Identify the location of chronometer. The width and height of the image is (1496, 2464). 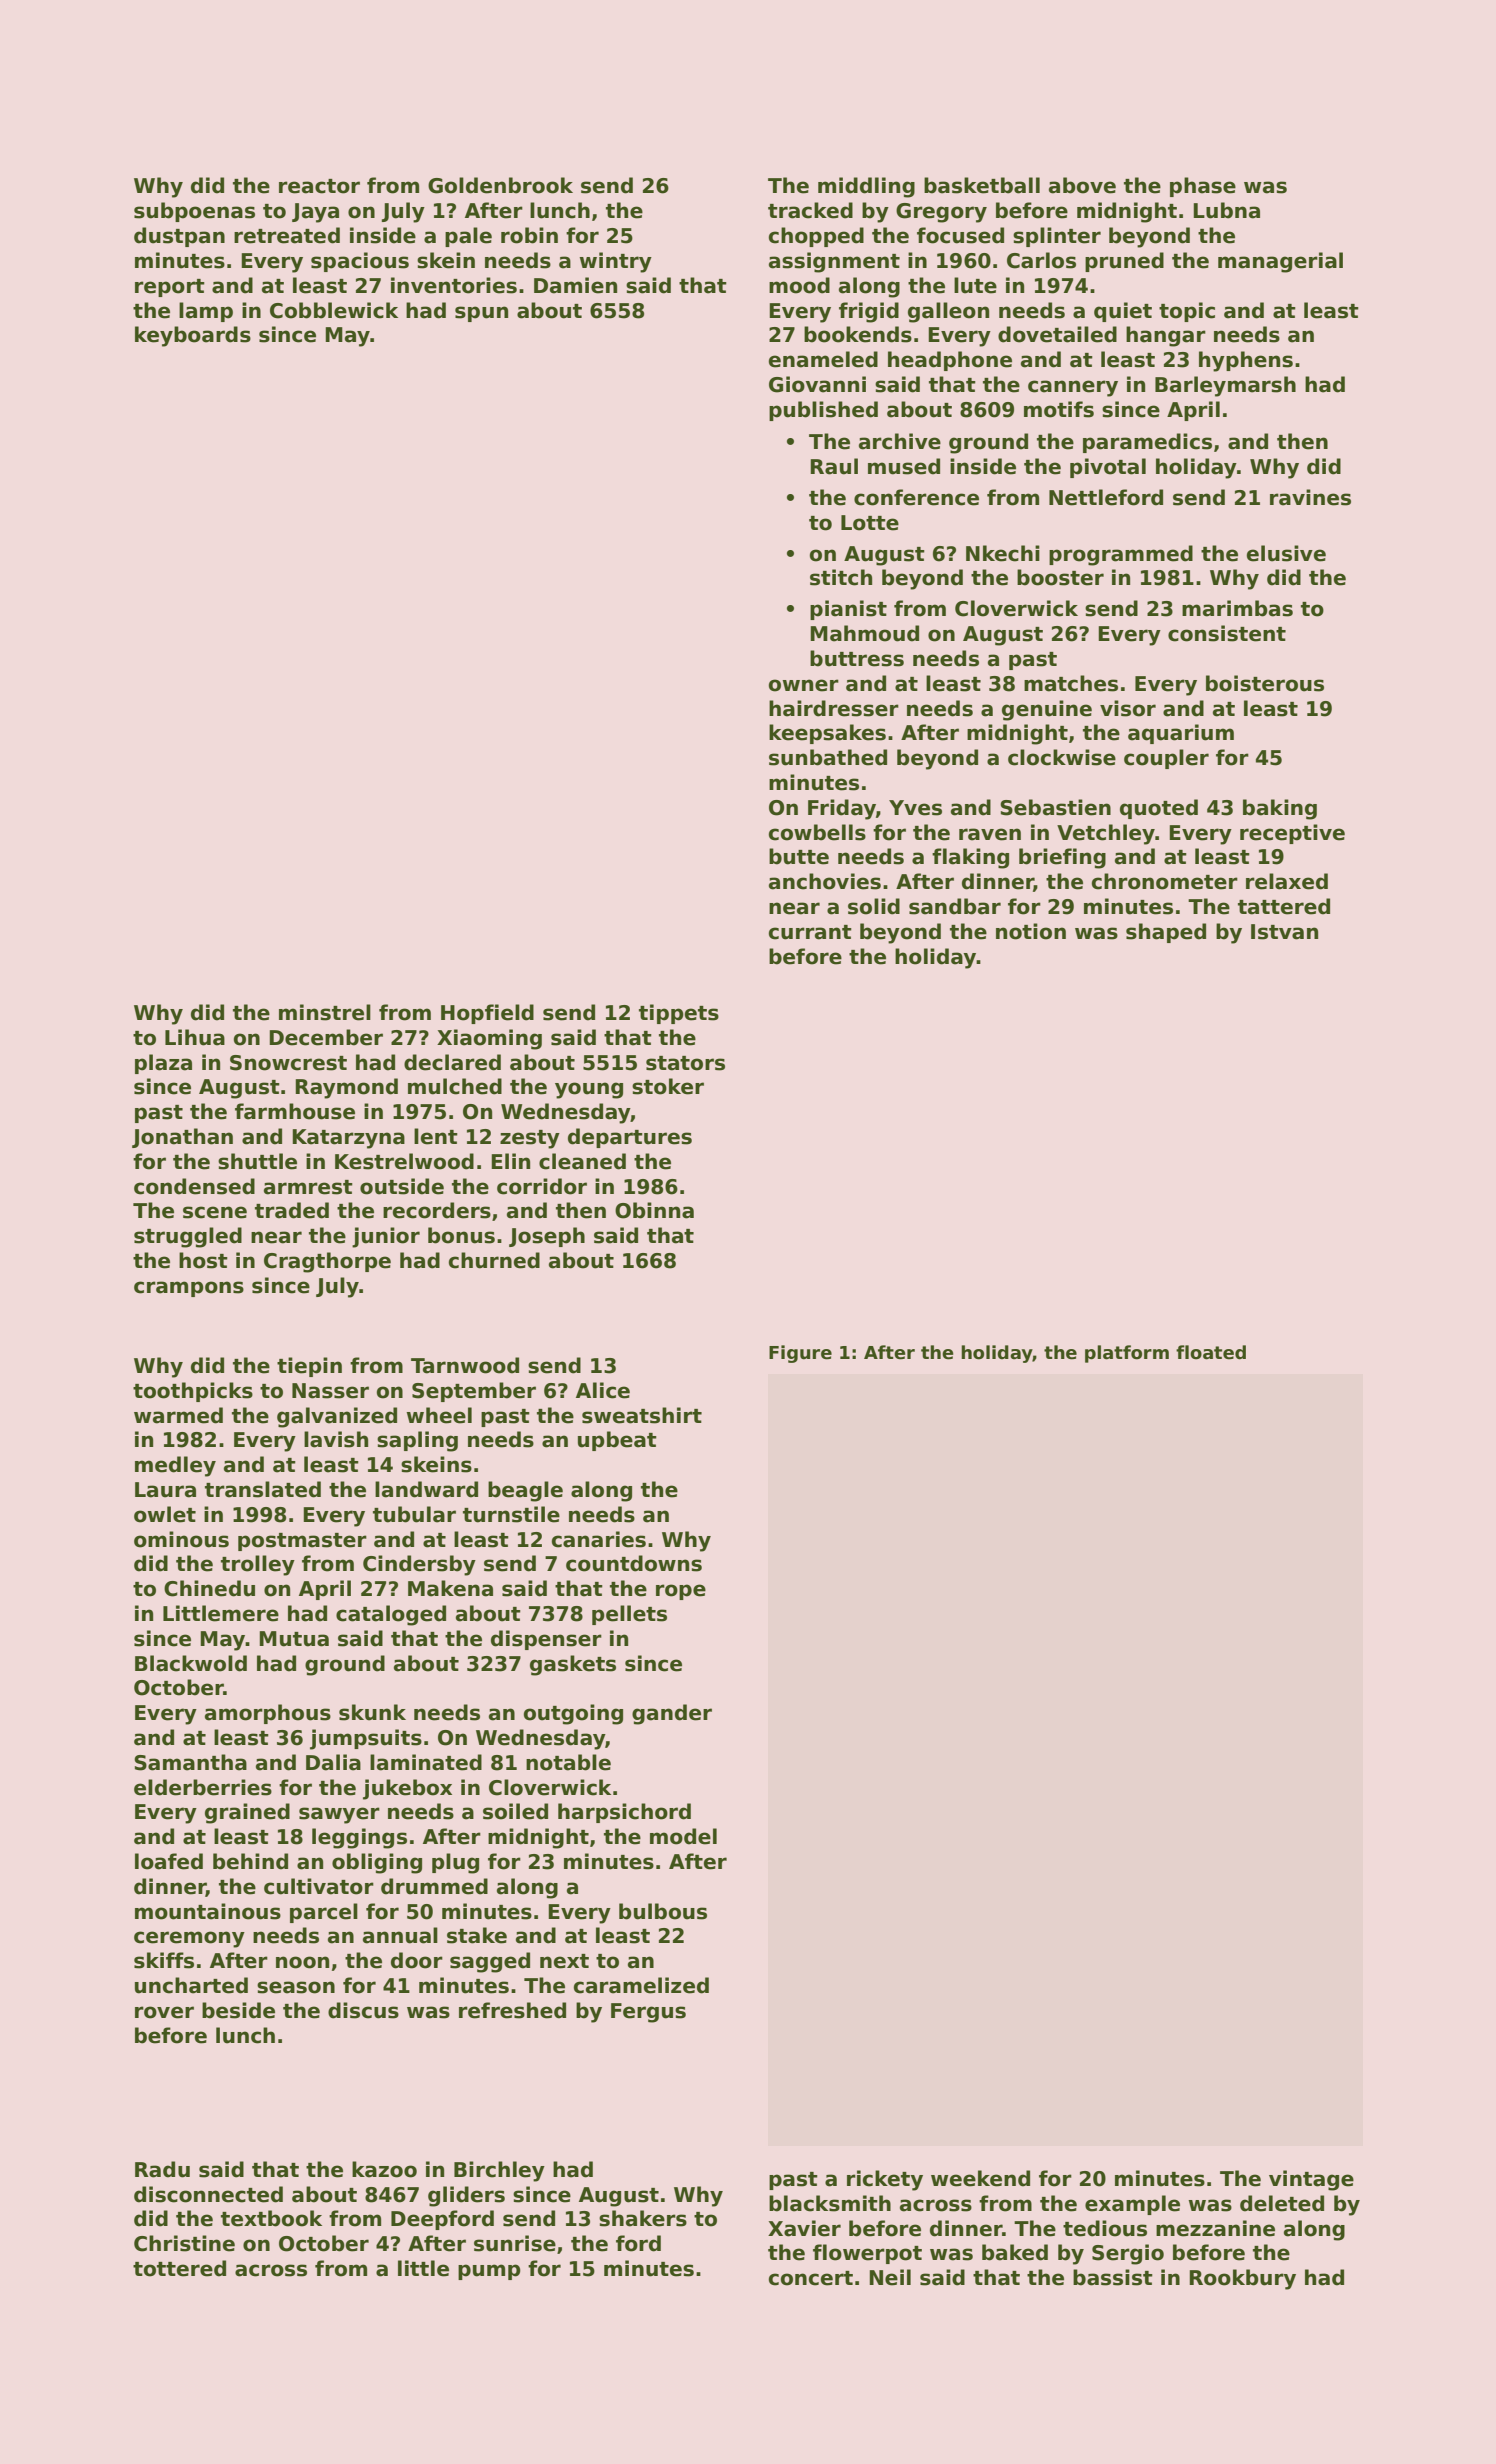
(1165, 881).
